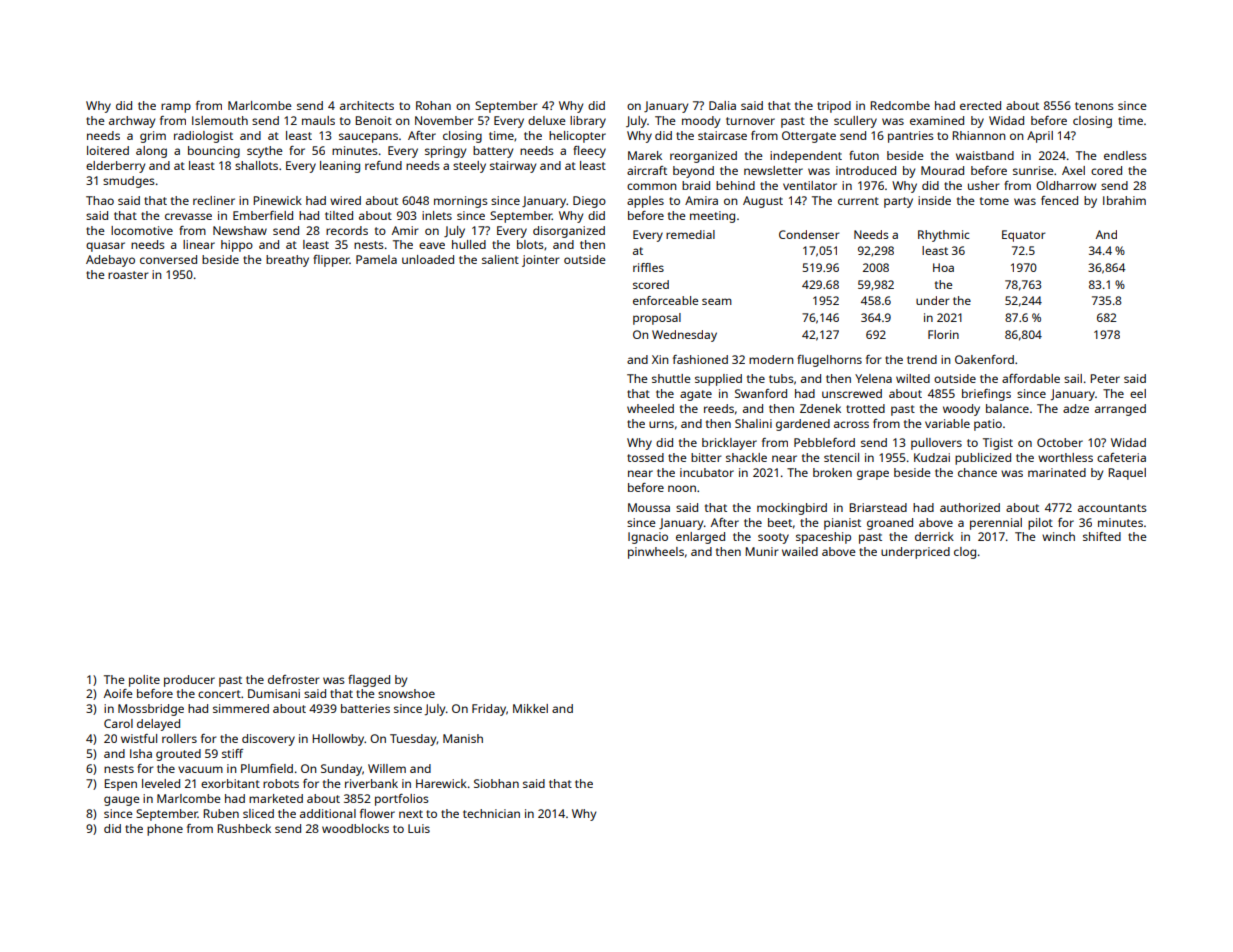 The image size is (1233, 952). What do you see at coordinates (650, 408) in the page?
I see `wheeled` at bounding box center [650, 408].
